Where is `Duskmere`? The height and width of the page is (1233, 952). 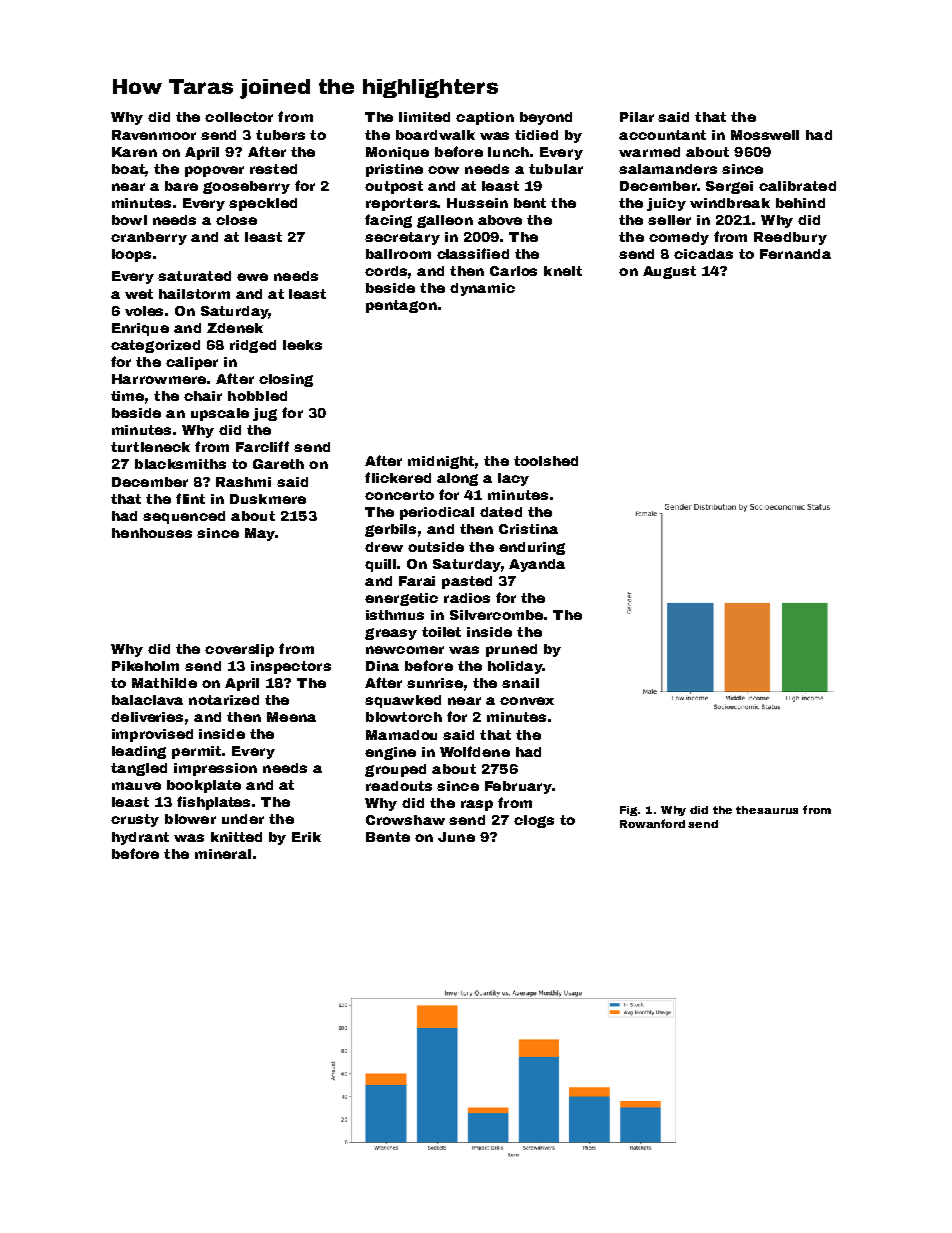 Duskmere is located at coordinates (268, 499).
